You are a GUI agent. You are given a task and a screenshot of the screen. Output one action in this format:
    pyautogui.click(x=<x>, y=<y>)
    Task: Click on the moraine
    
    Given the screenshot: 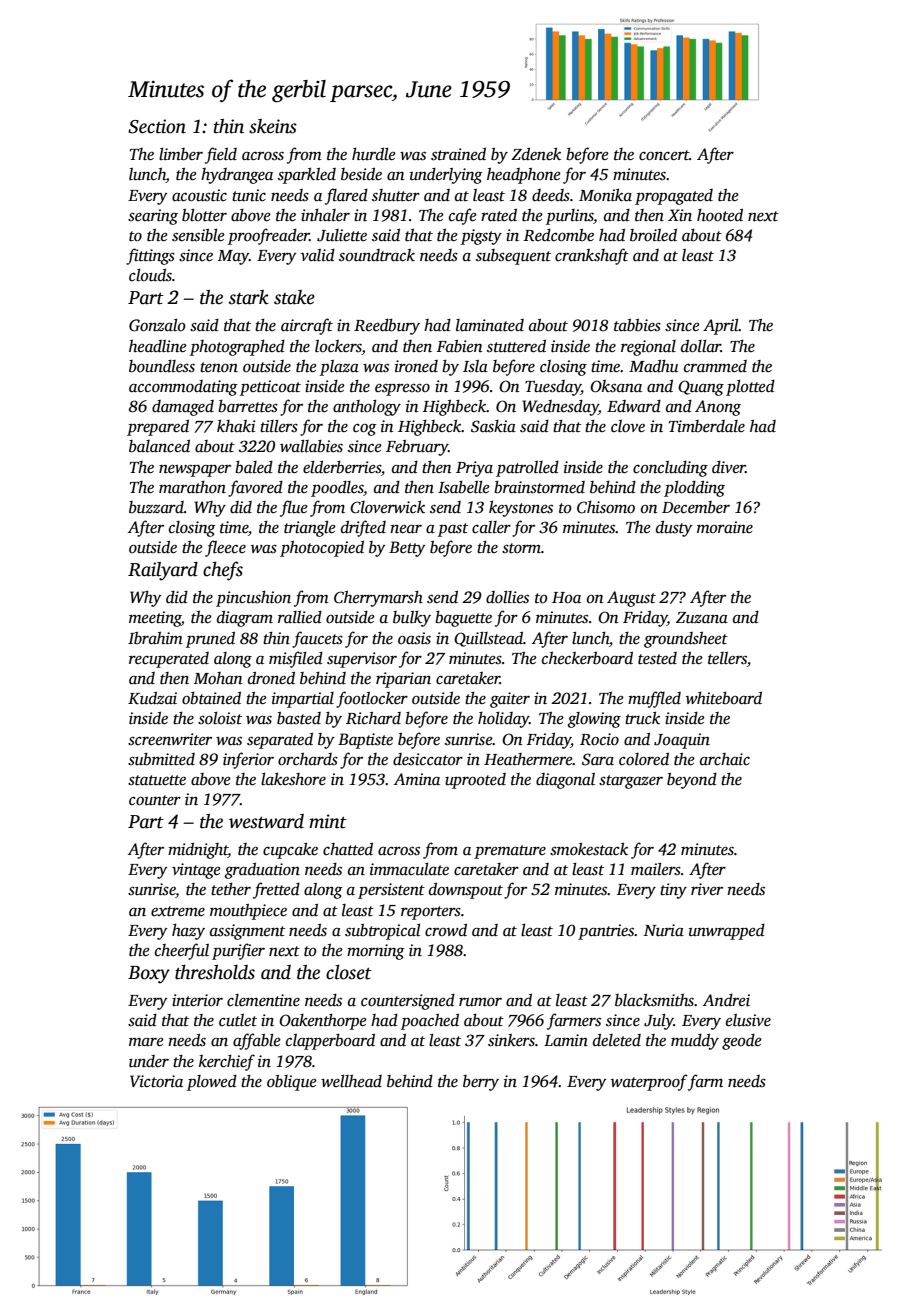 What is the action you would take?
    pyautogui.click(x=725, y=527)
